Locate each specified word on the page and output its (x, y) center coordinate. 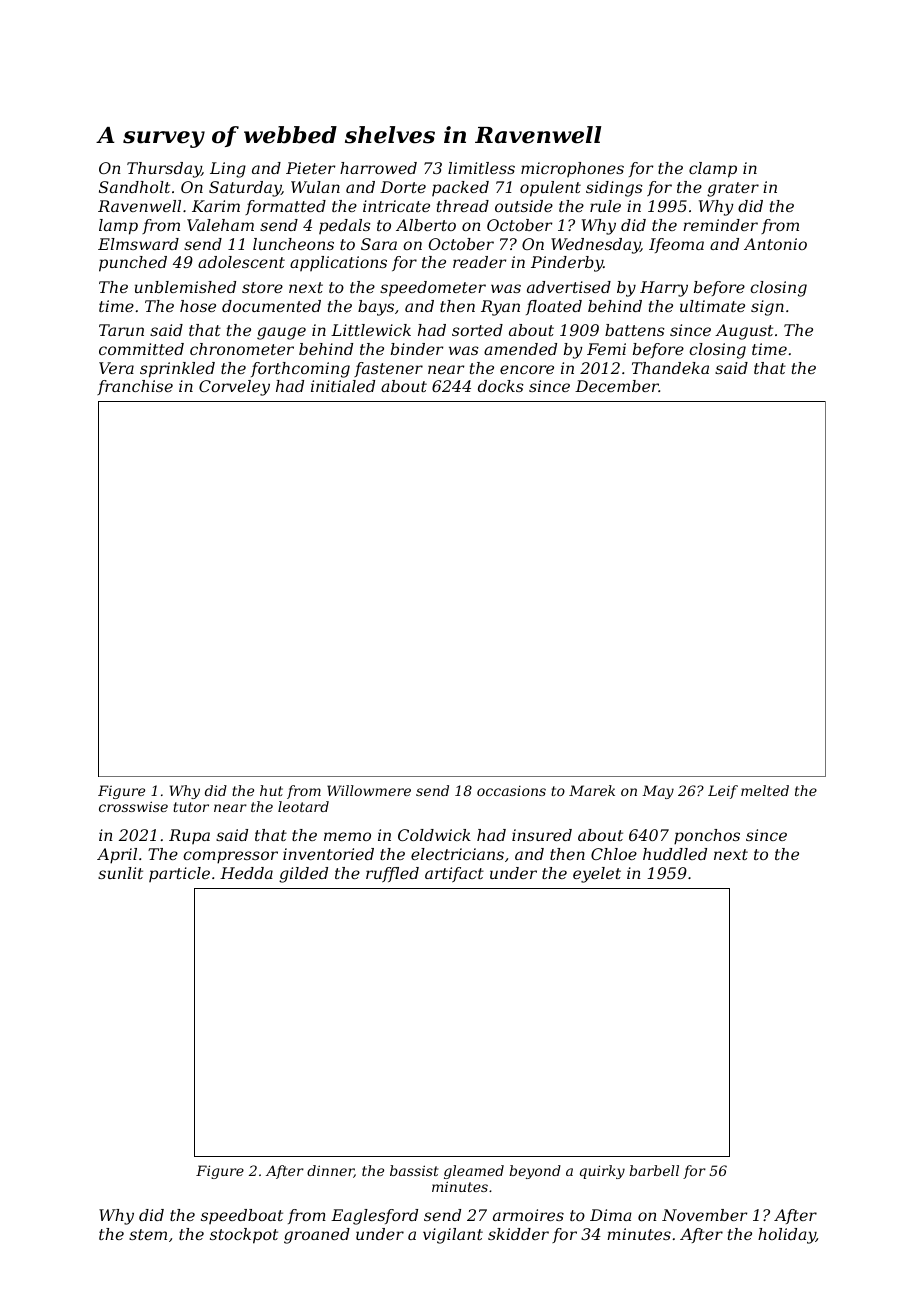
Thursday (164, 170)
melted (765, 790)
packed (460, 188)
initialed (343, 386)
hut (271, 790)
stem (148, 1234)
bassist (414, 1170)
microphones (572, 169)
